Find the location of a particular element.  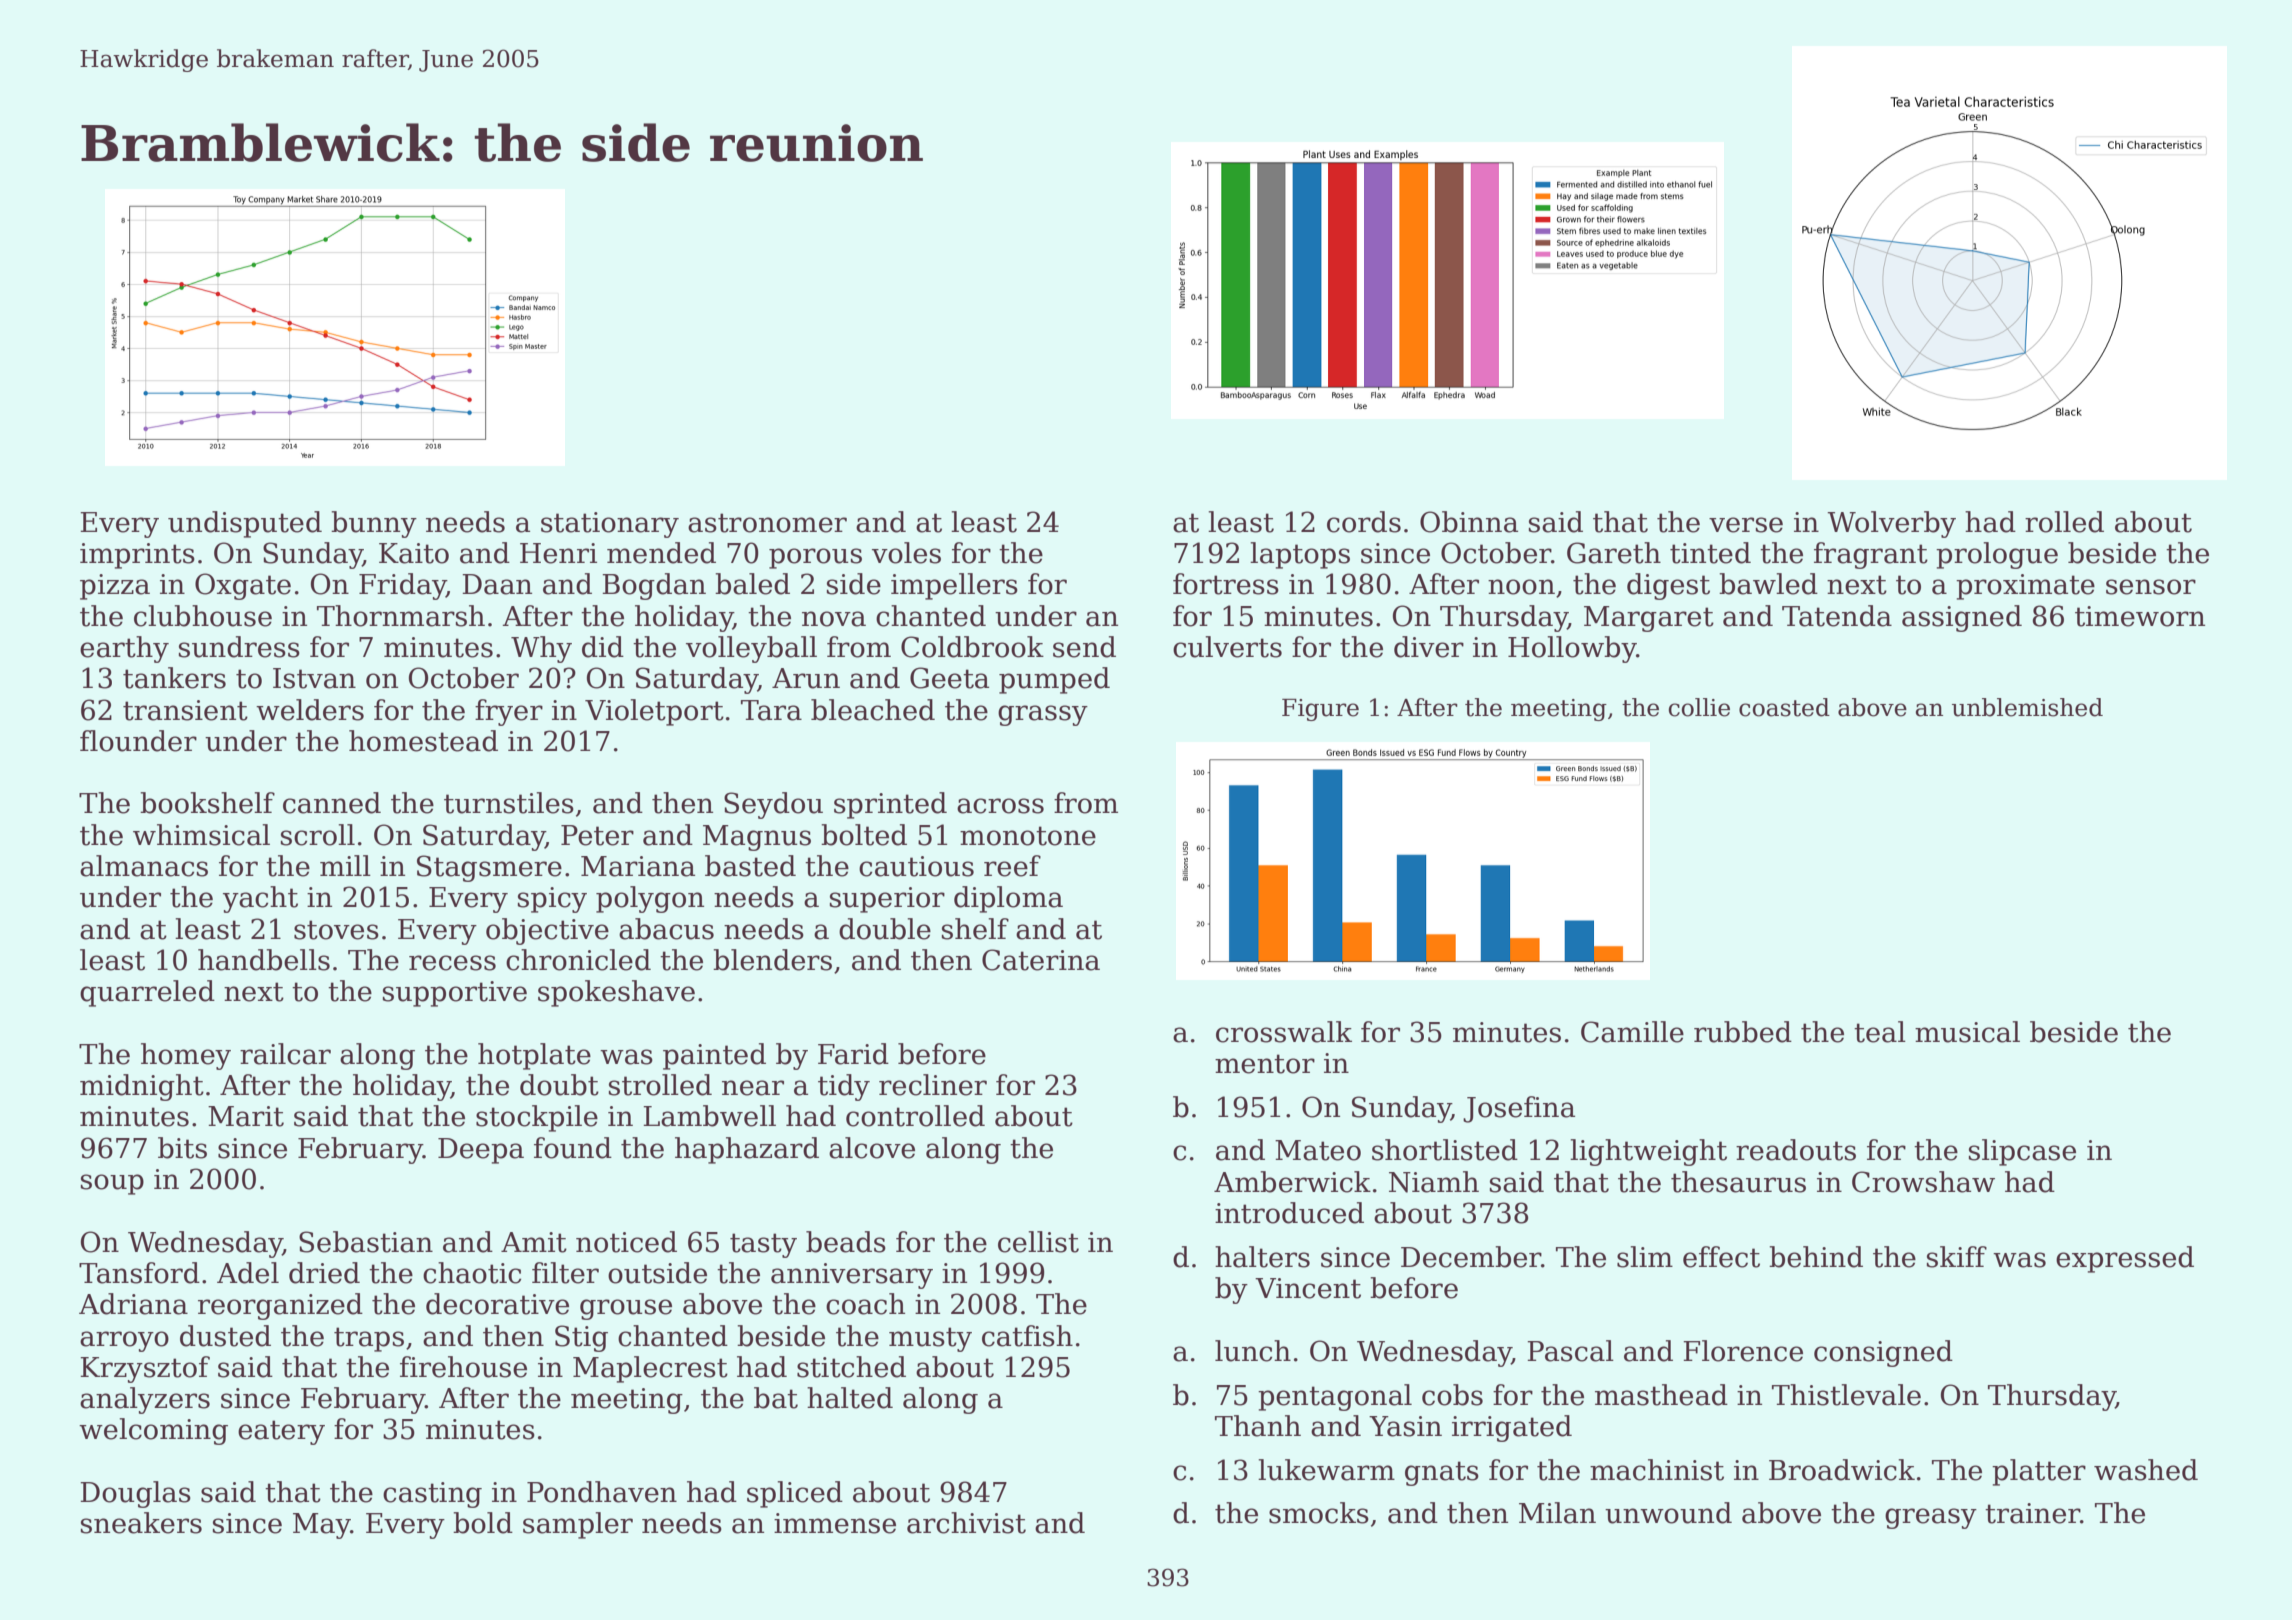

Adriana is located at coordinates (133, 1304).
